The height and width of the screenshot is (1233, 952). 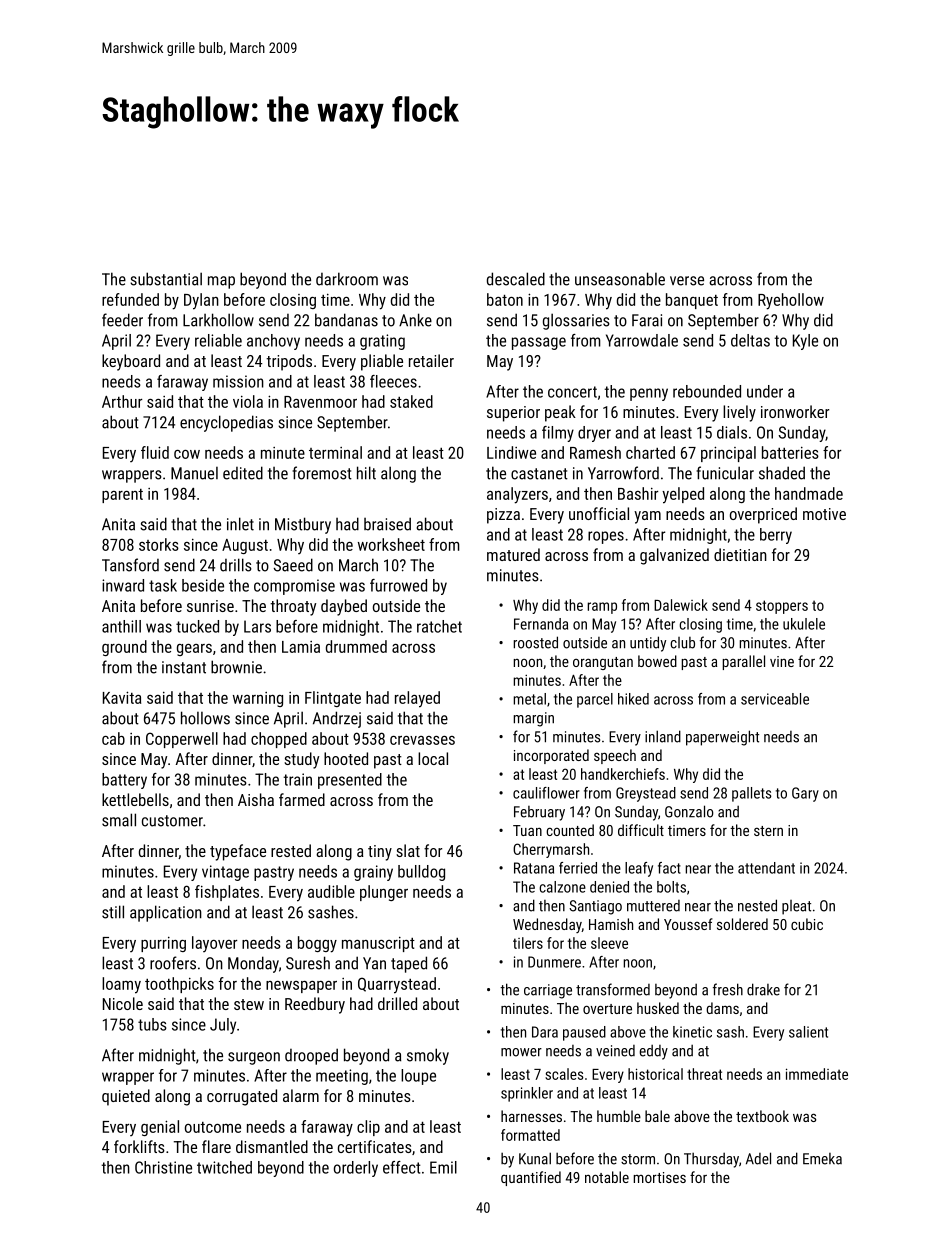 I want to click on encyclopedias, so click(x=226, y=423).
